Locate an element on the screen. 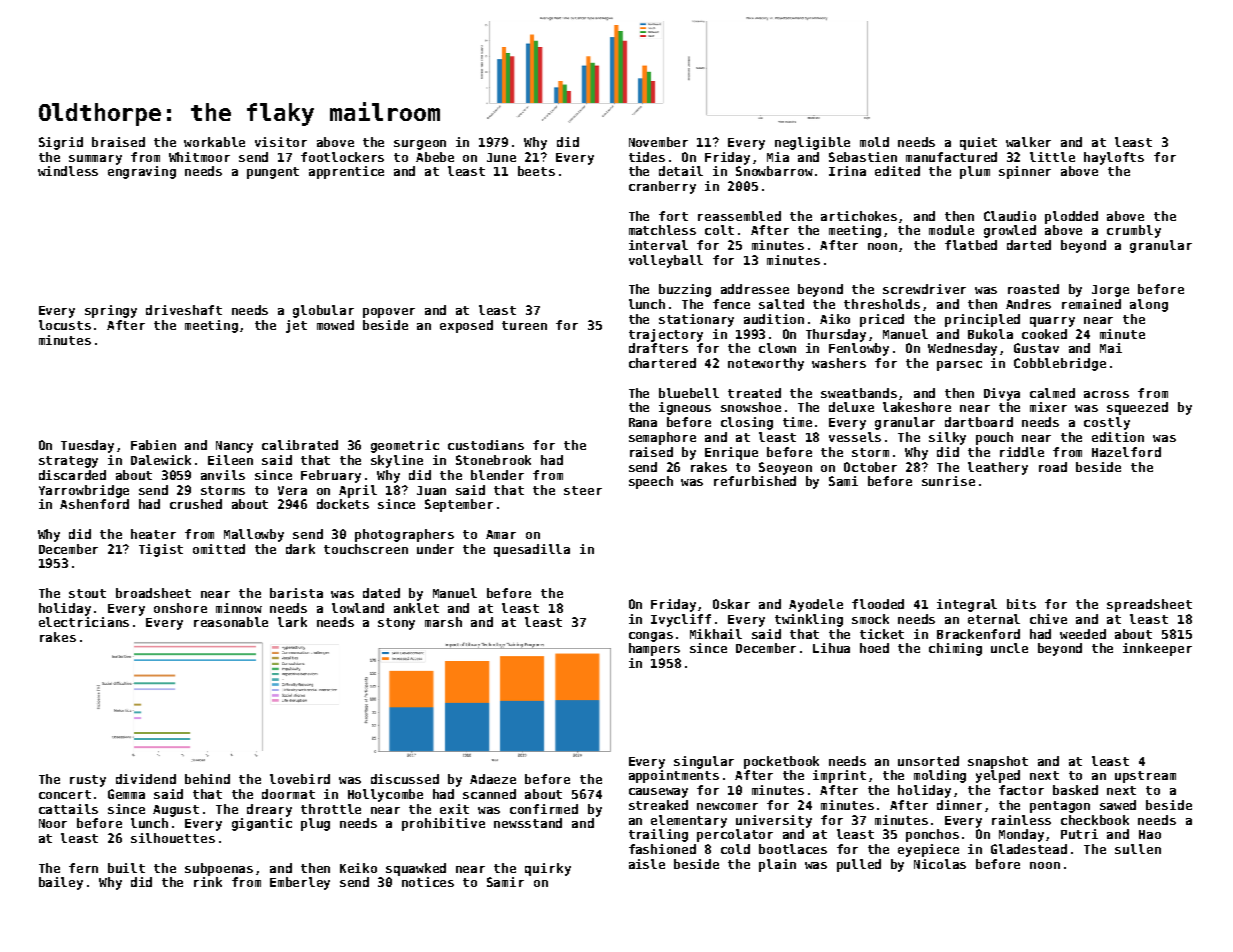 The height and width of the screenshot is (952, 1233). tureen is located at coordinates (524, 325).
